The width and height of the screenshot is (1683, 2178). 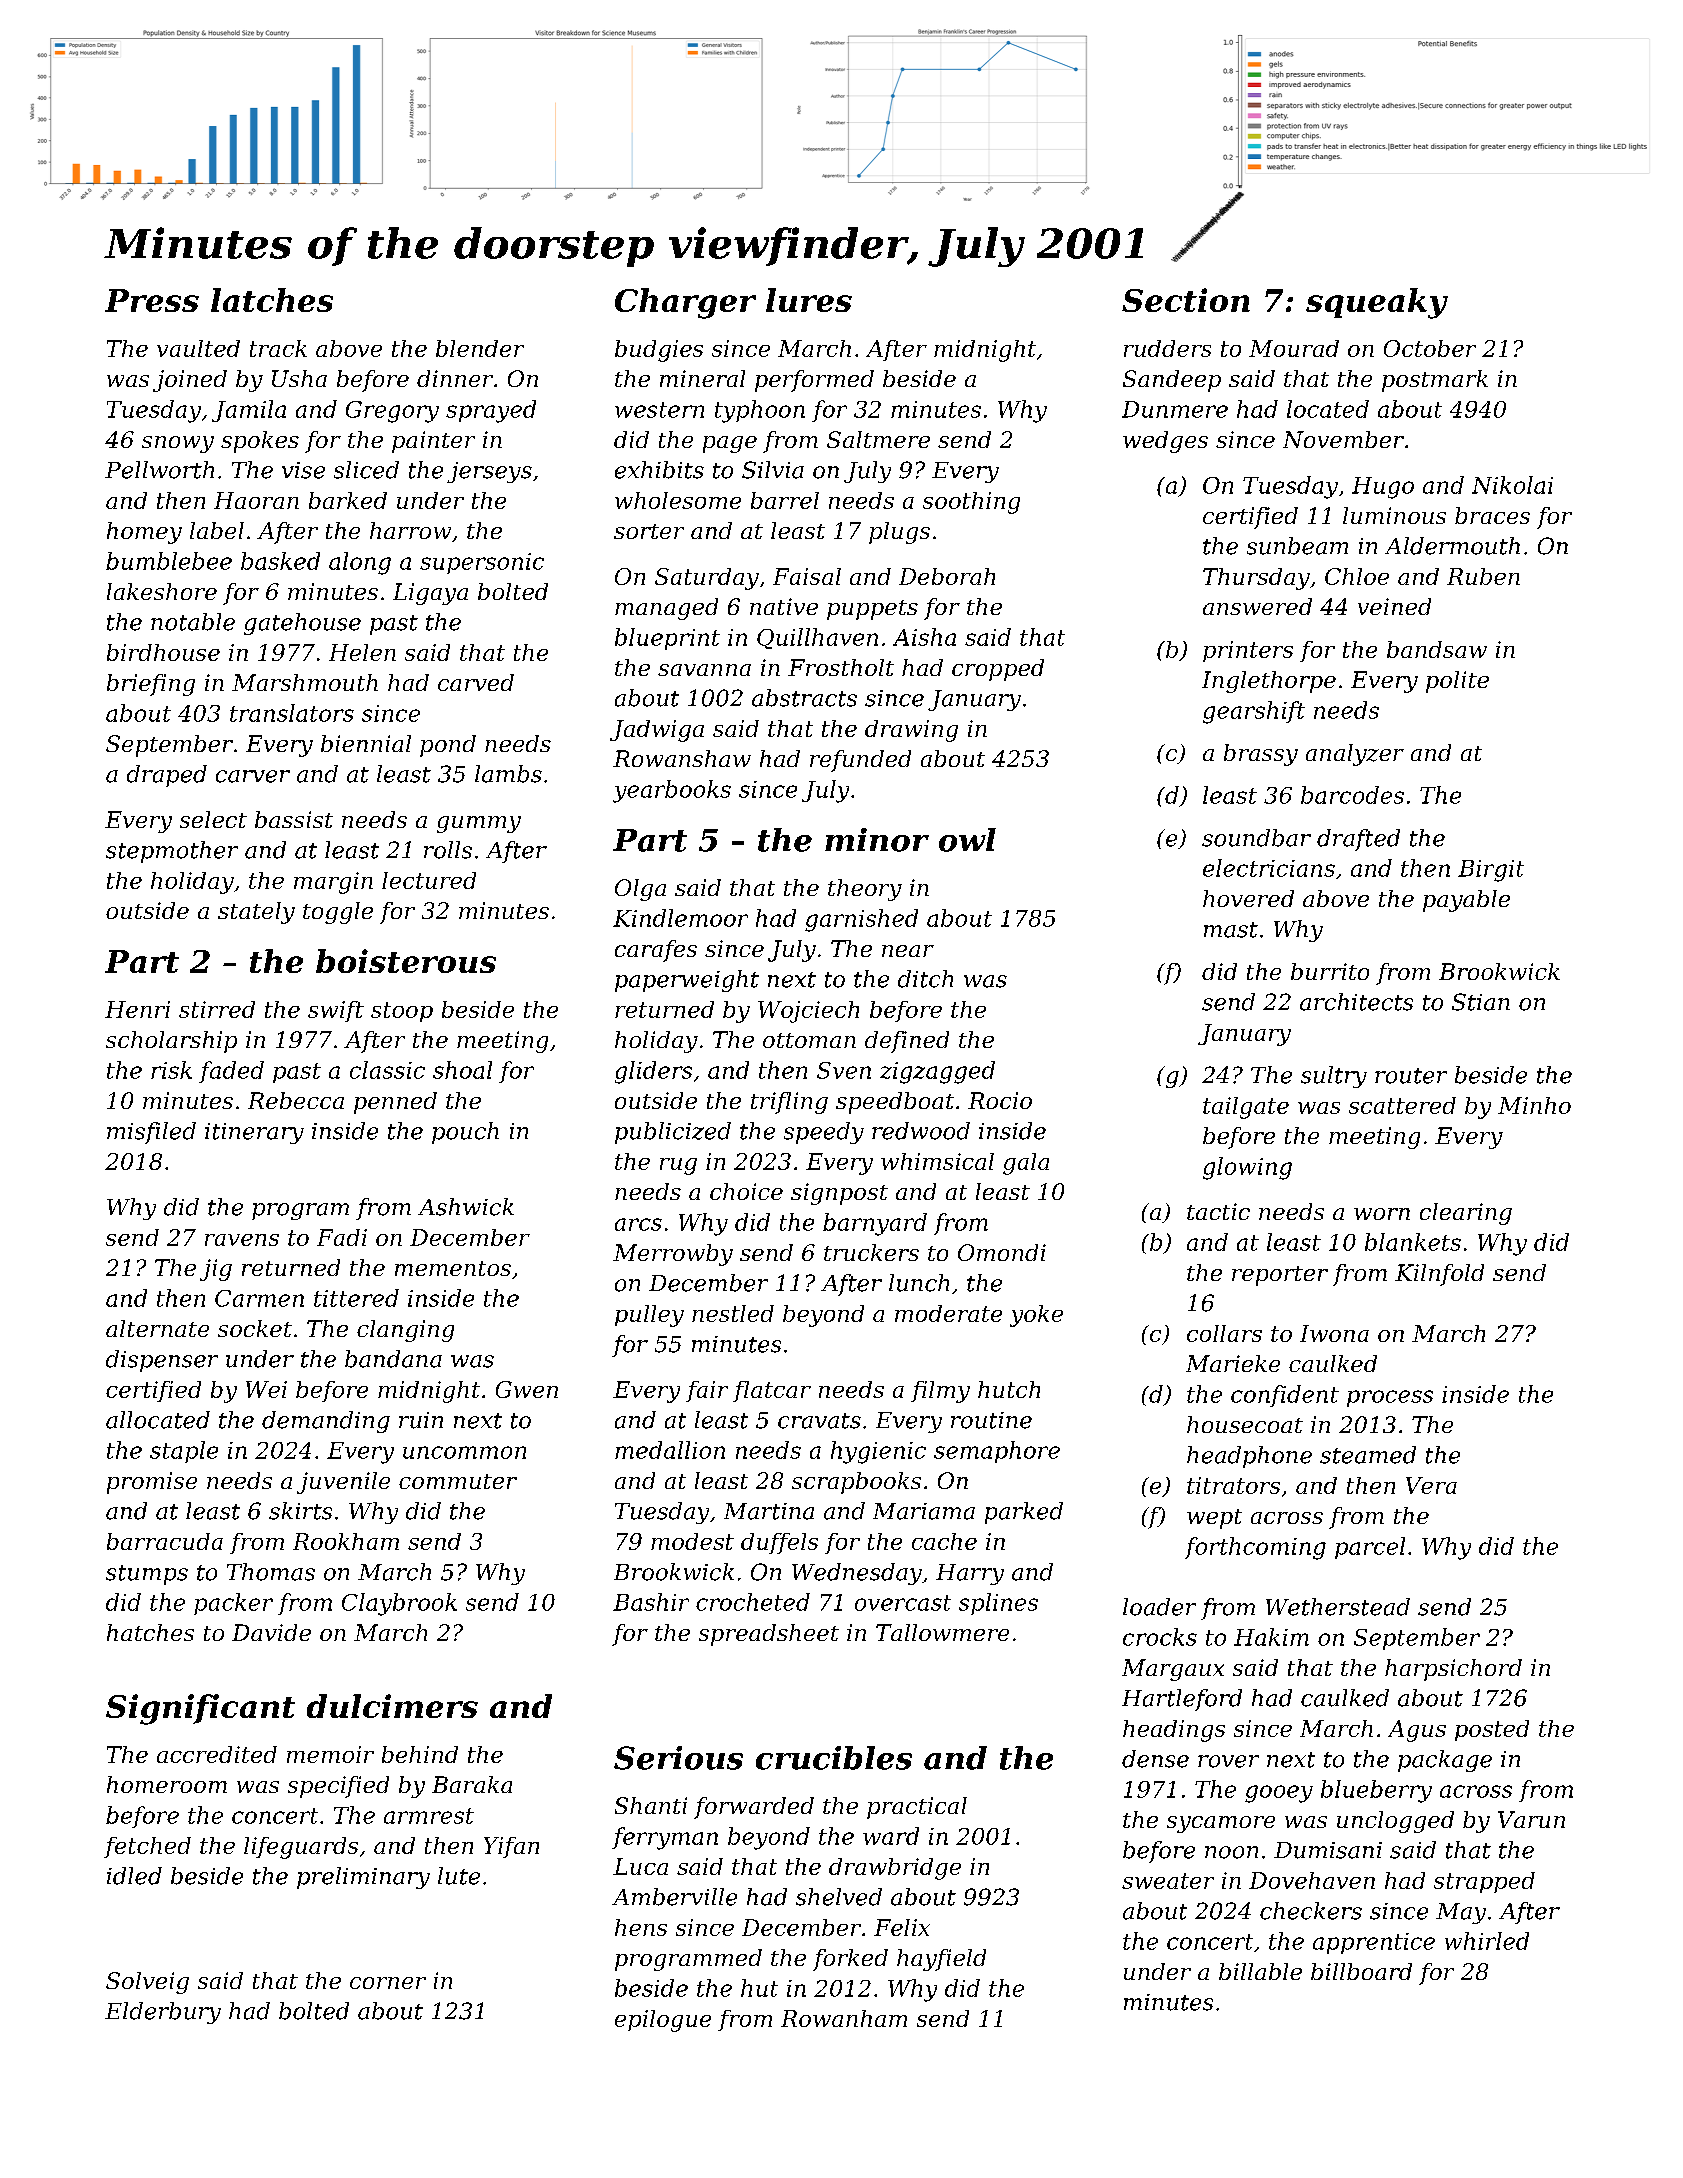 What do you see at coordinates (917, 1808) in the screenshot?
I see `practical` at bounding box center [917, 1808].
